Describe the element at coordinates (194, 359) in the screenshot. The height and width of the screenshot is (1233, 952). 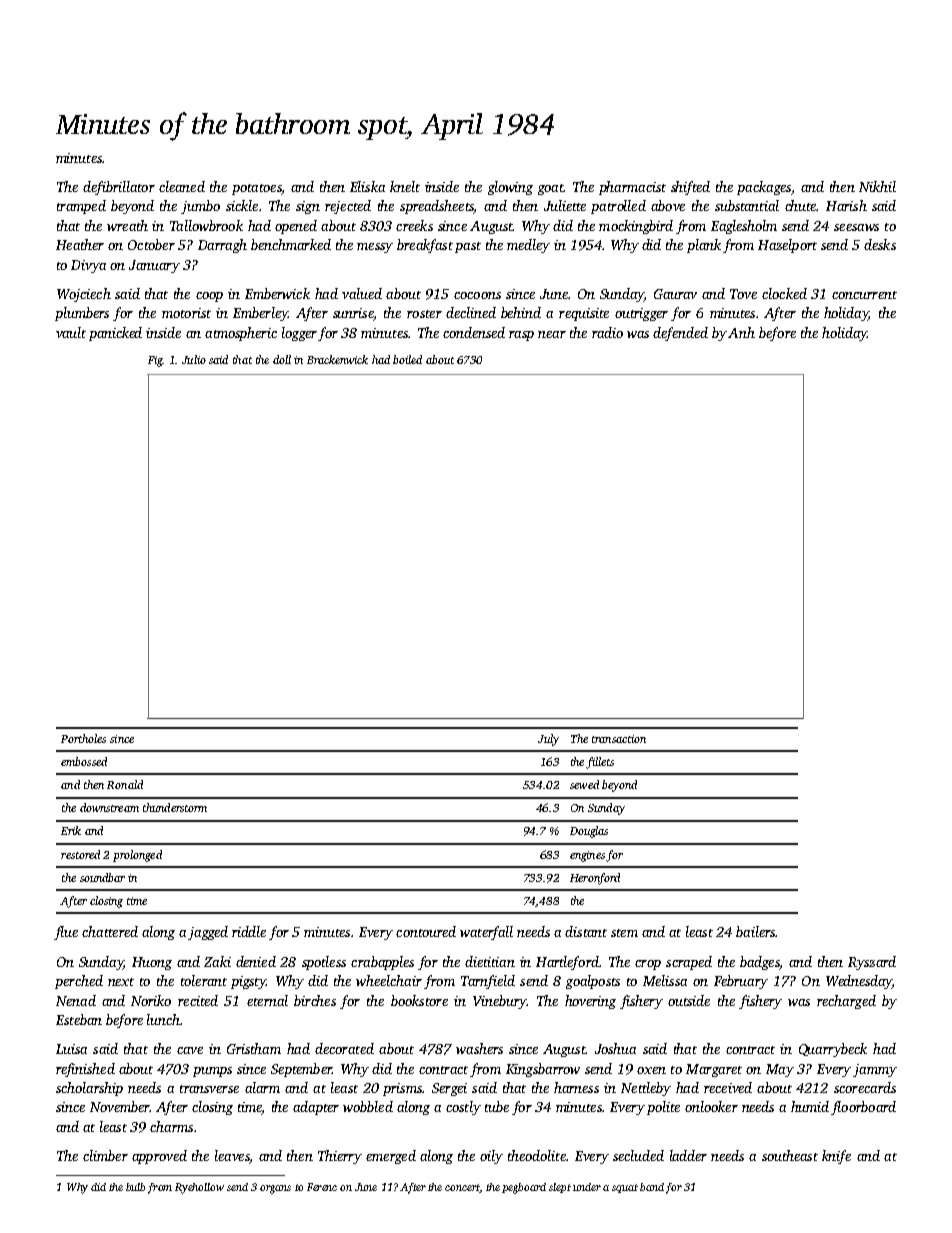
I see `Julio` at that location.
